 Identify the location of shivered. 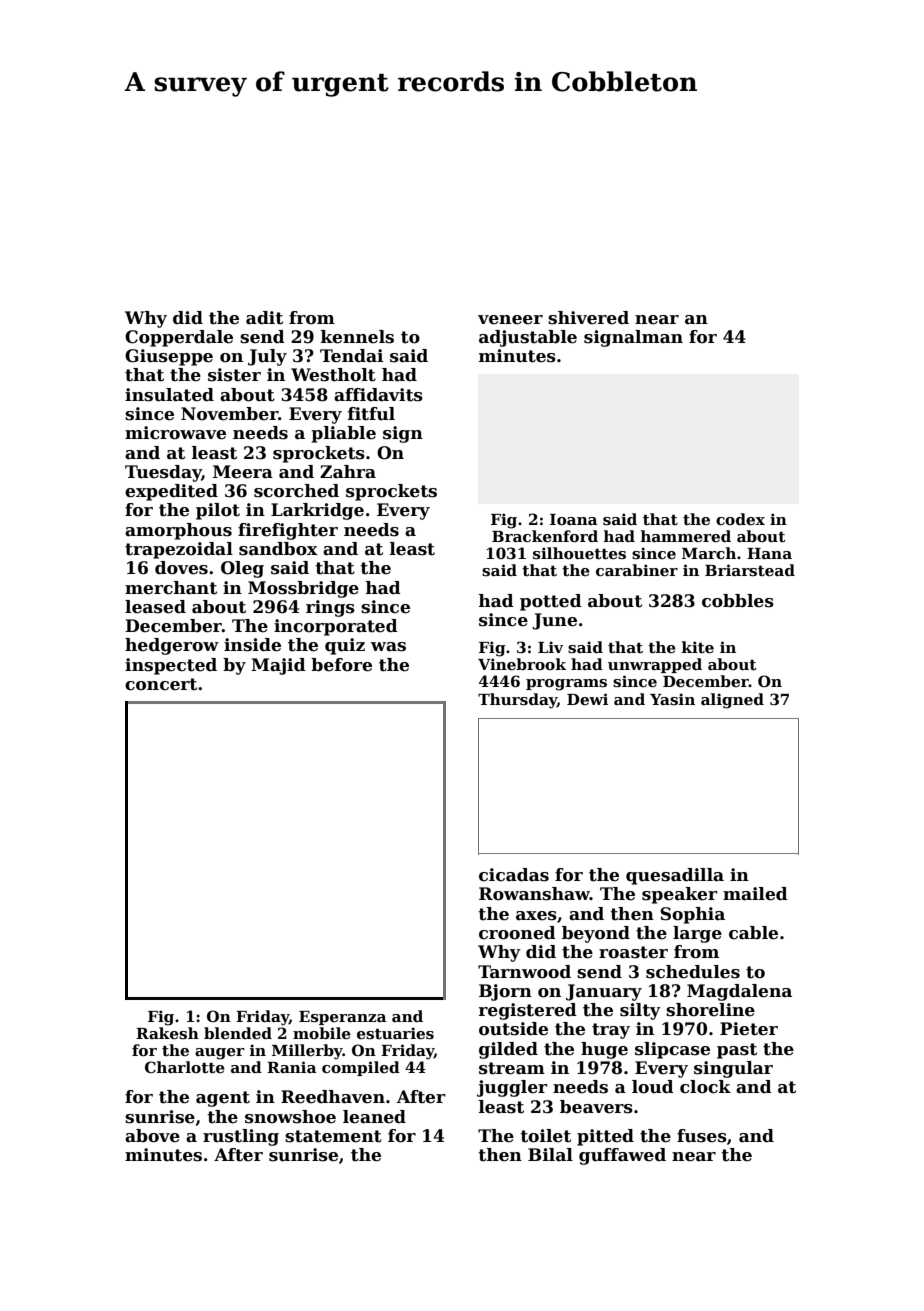
(588, 318).
